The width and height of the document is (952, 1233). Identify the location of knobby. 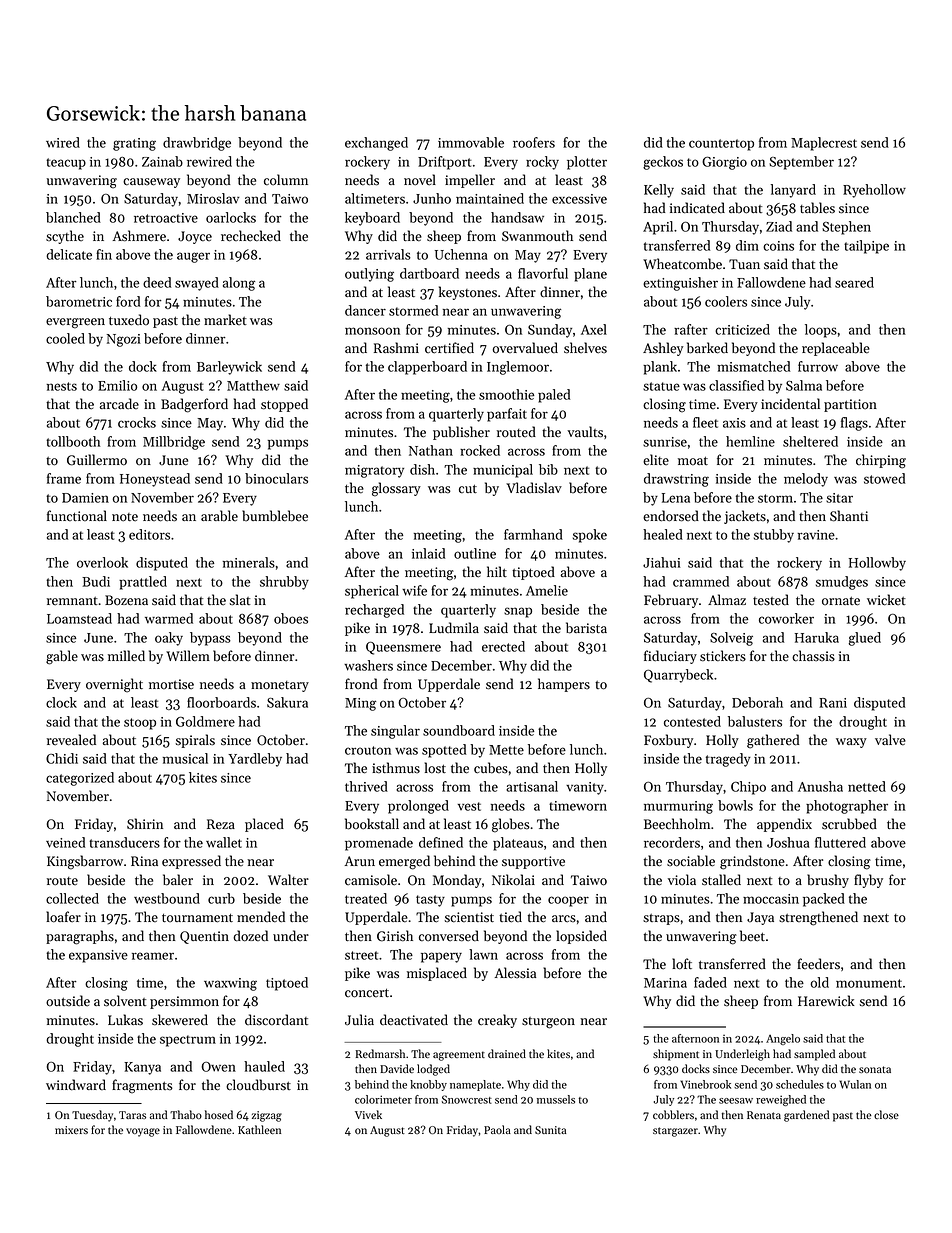
(428, 1085).
